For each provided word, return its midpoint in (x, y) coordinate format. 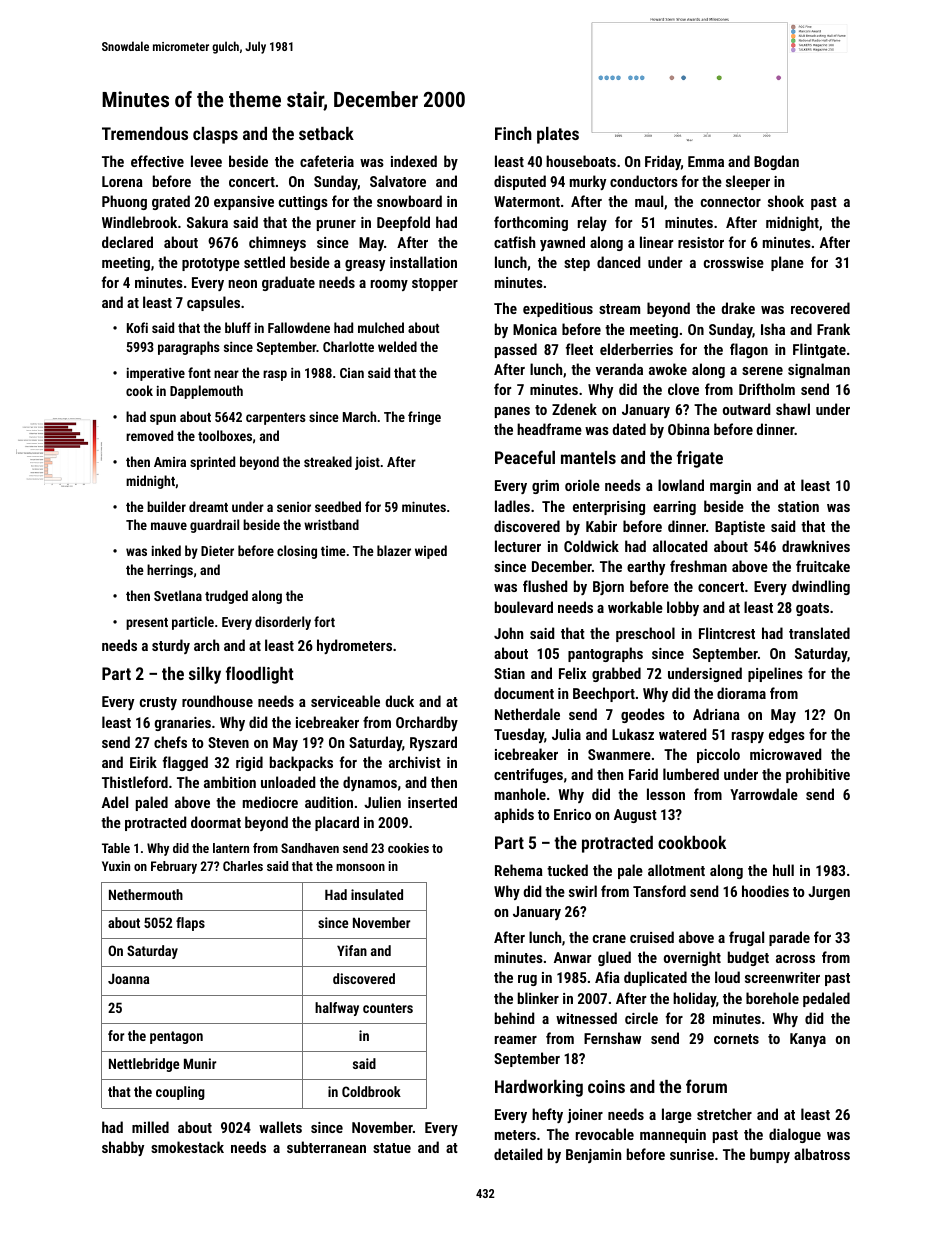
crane (609, 939)
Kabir (601, 526)
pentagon (176, 1037)
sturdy (171, 646)
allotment (676, 870)
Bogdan (776, 162)
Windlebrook (139, 222)
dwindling (821, 587)
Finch (513, 133)
